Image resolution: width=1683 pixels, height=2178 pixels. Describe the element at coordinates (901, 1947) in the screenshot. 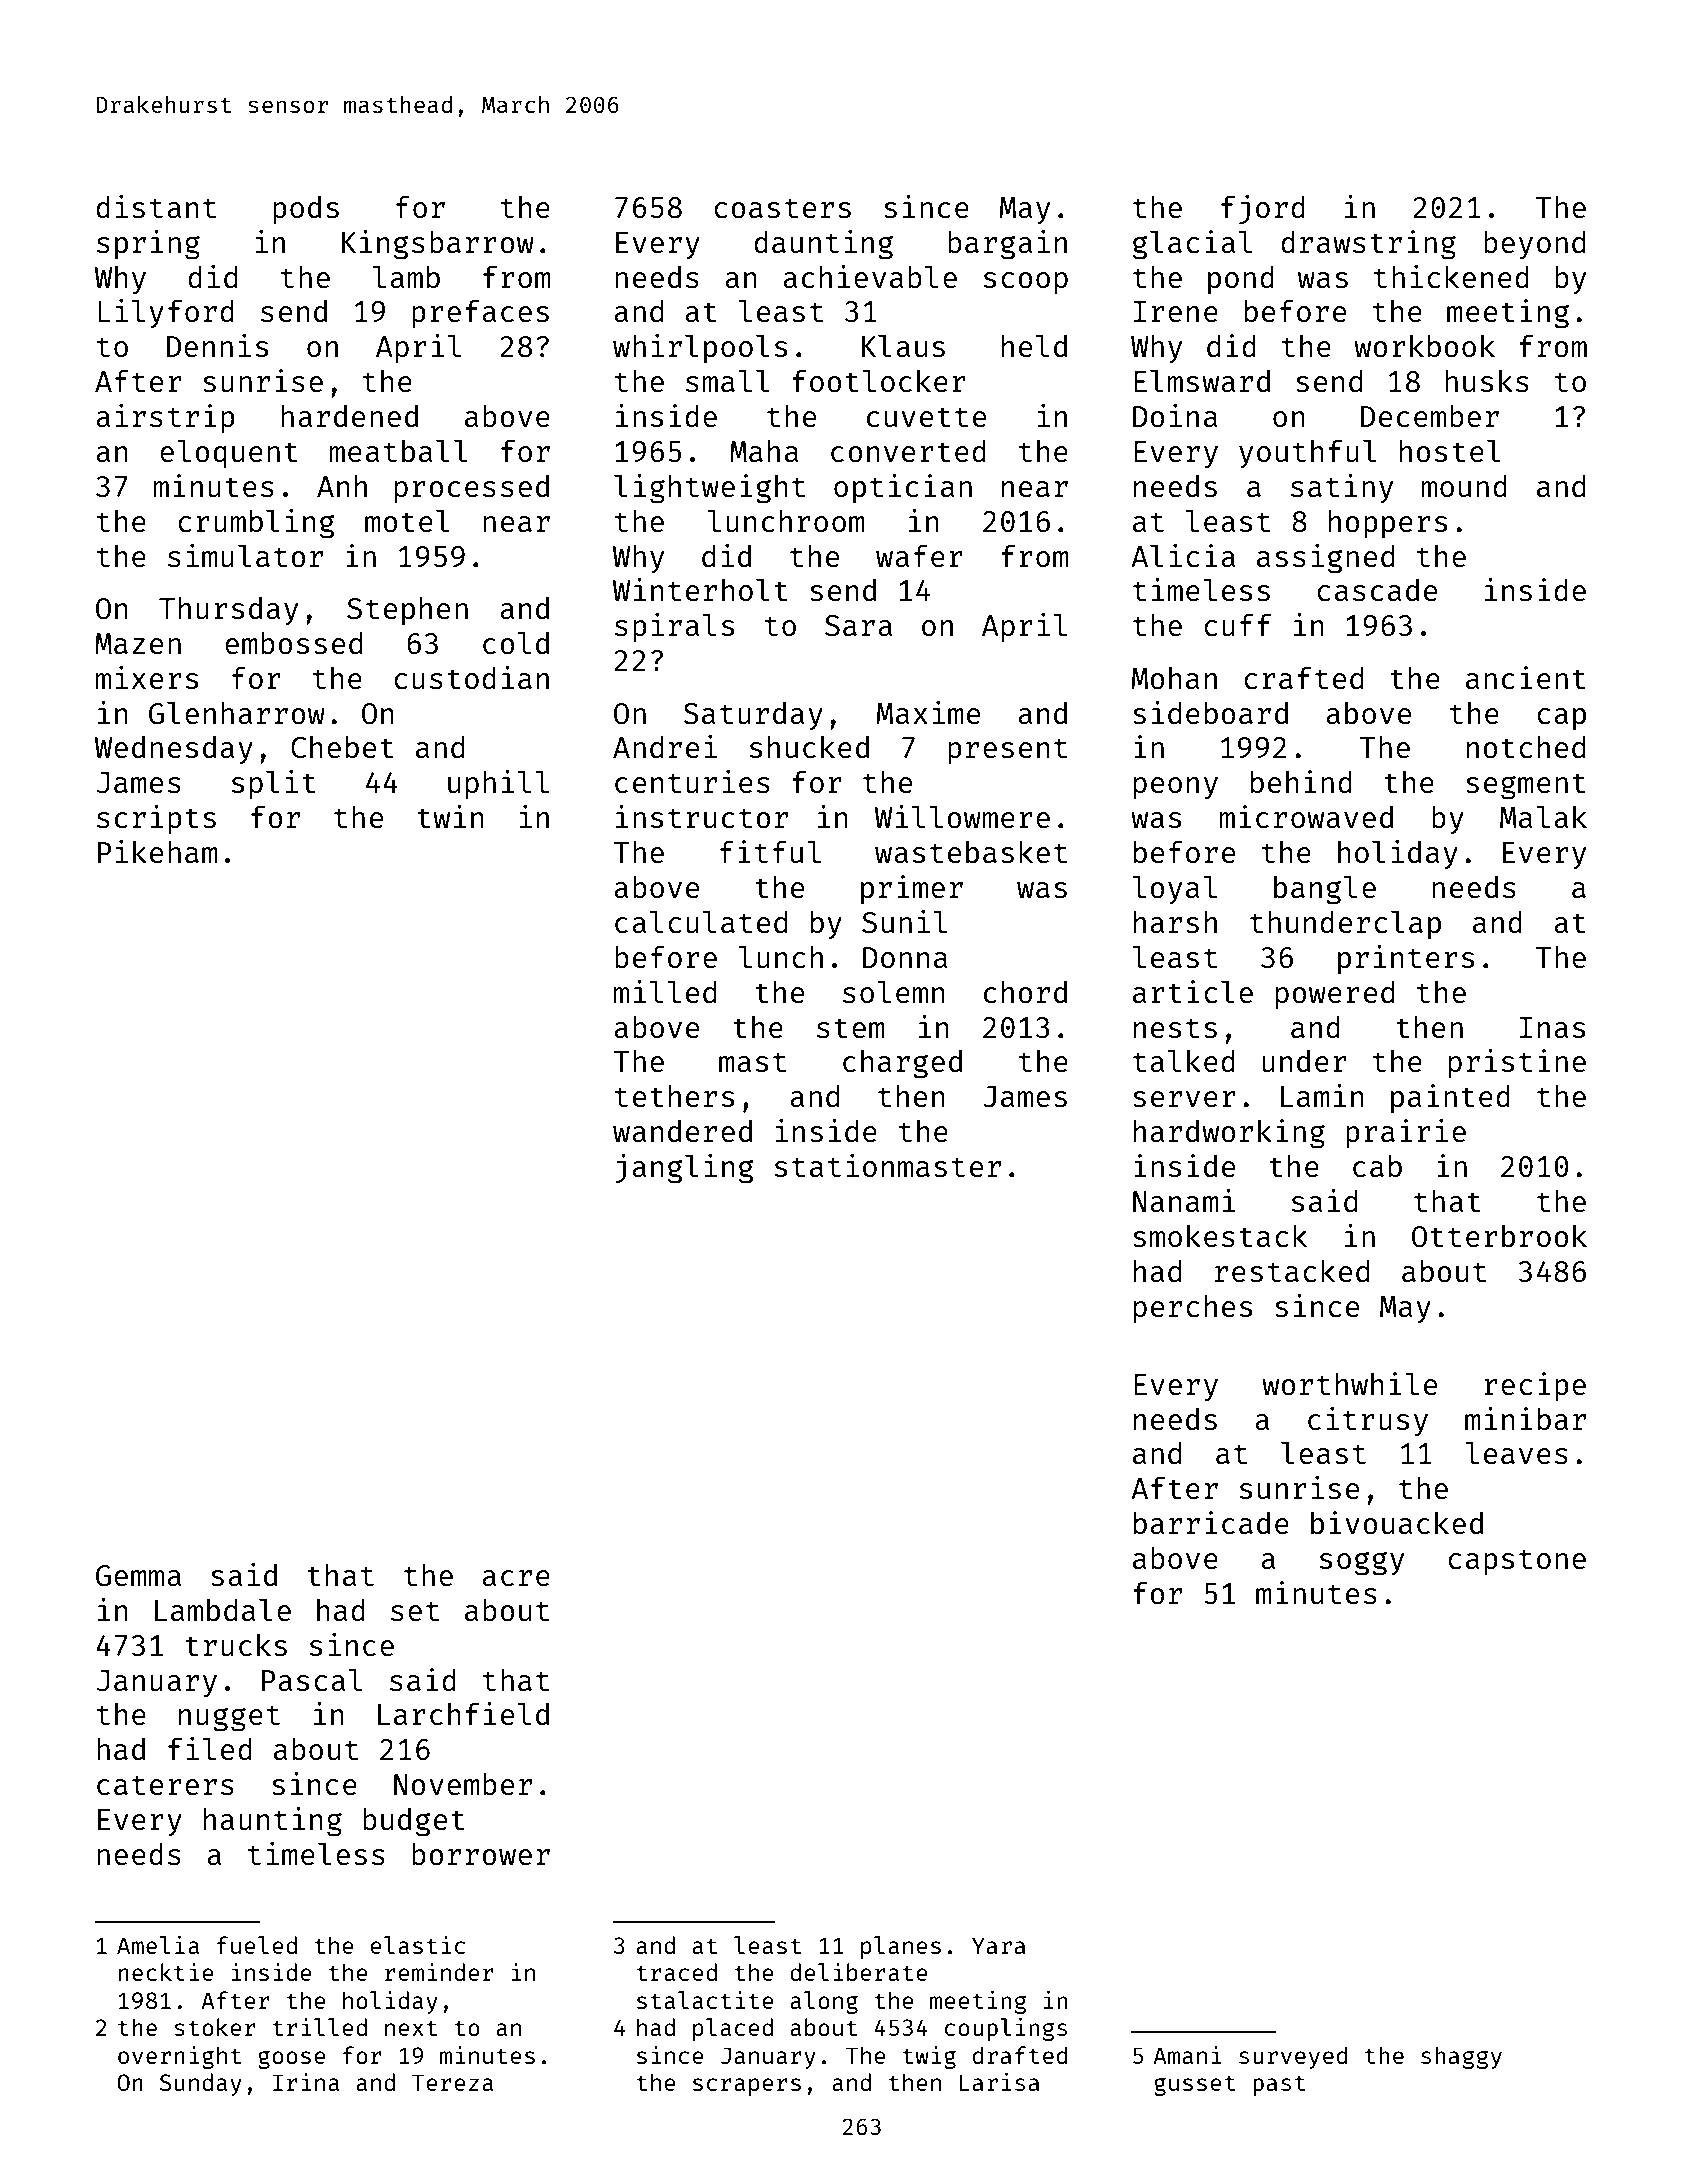

I see `planes` at that location.
